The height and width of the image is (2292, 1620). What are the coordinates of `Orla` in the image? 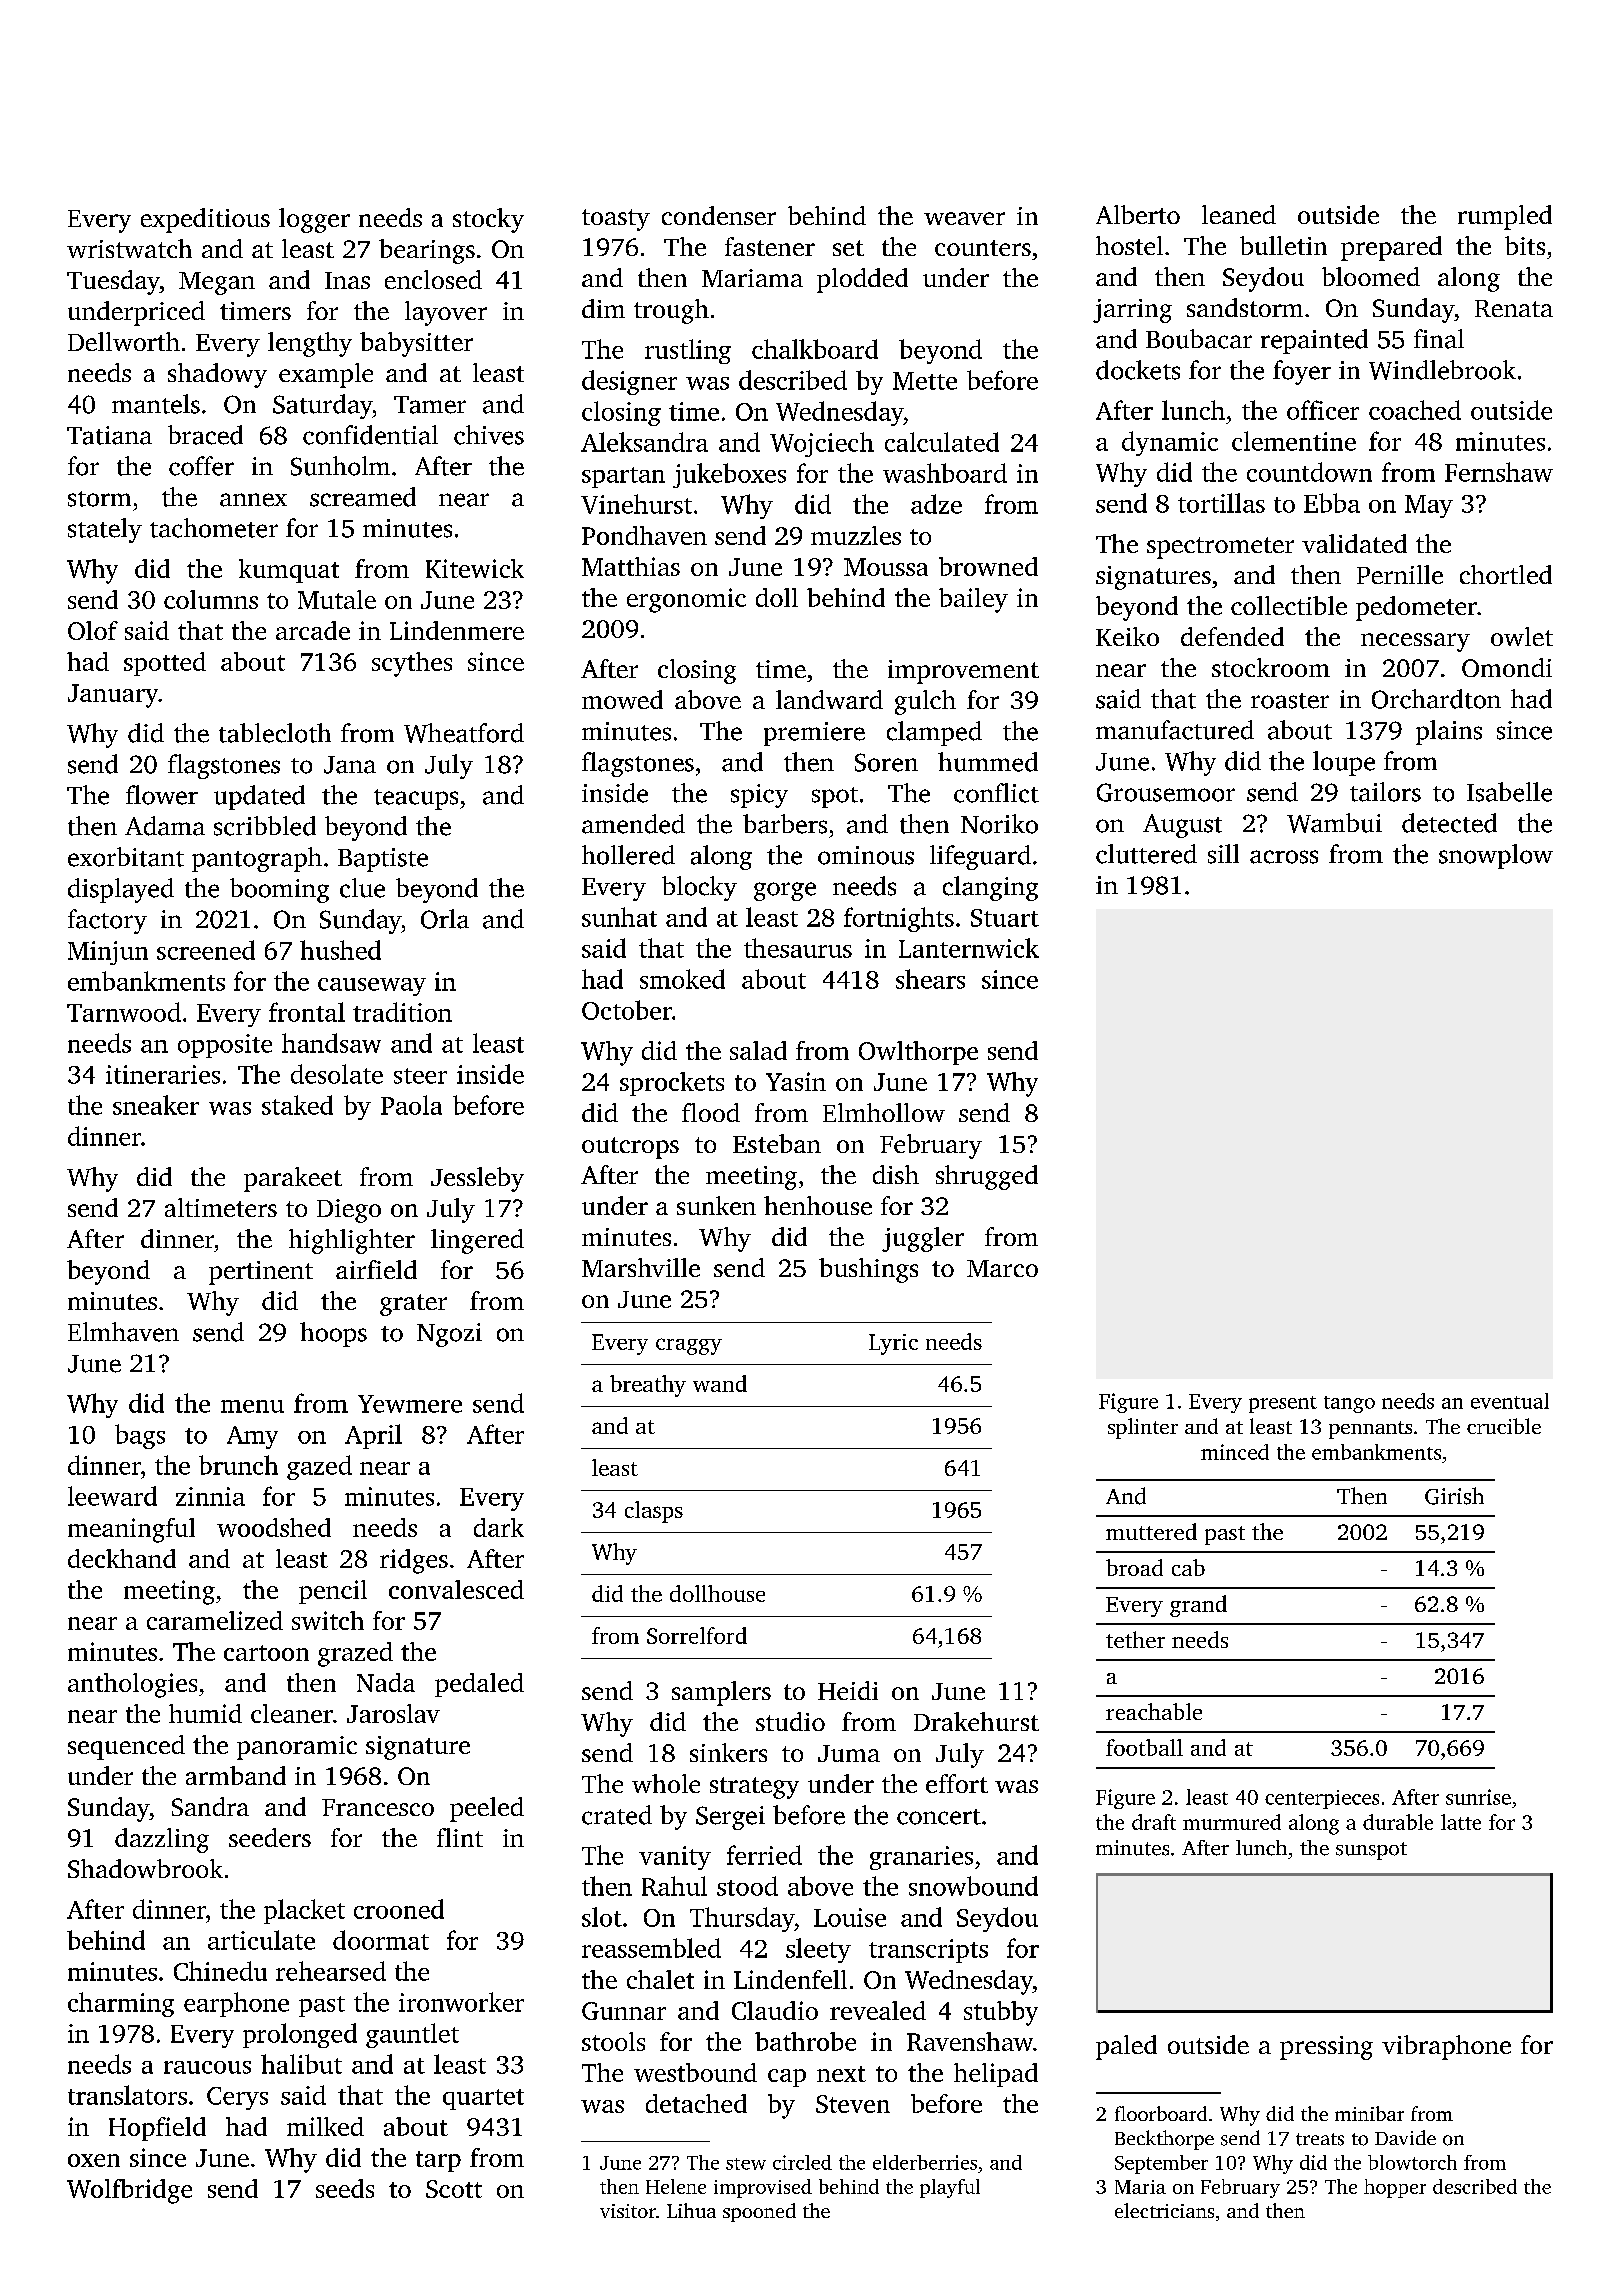 It's located at (445, 919).
